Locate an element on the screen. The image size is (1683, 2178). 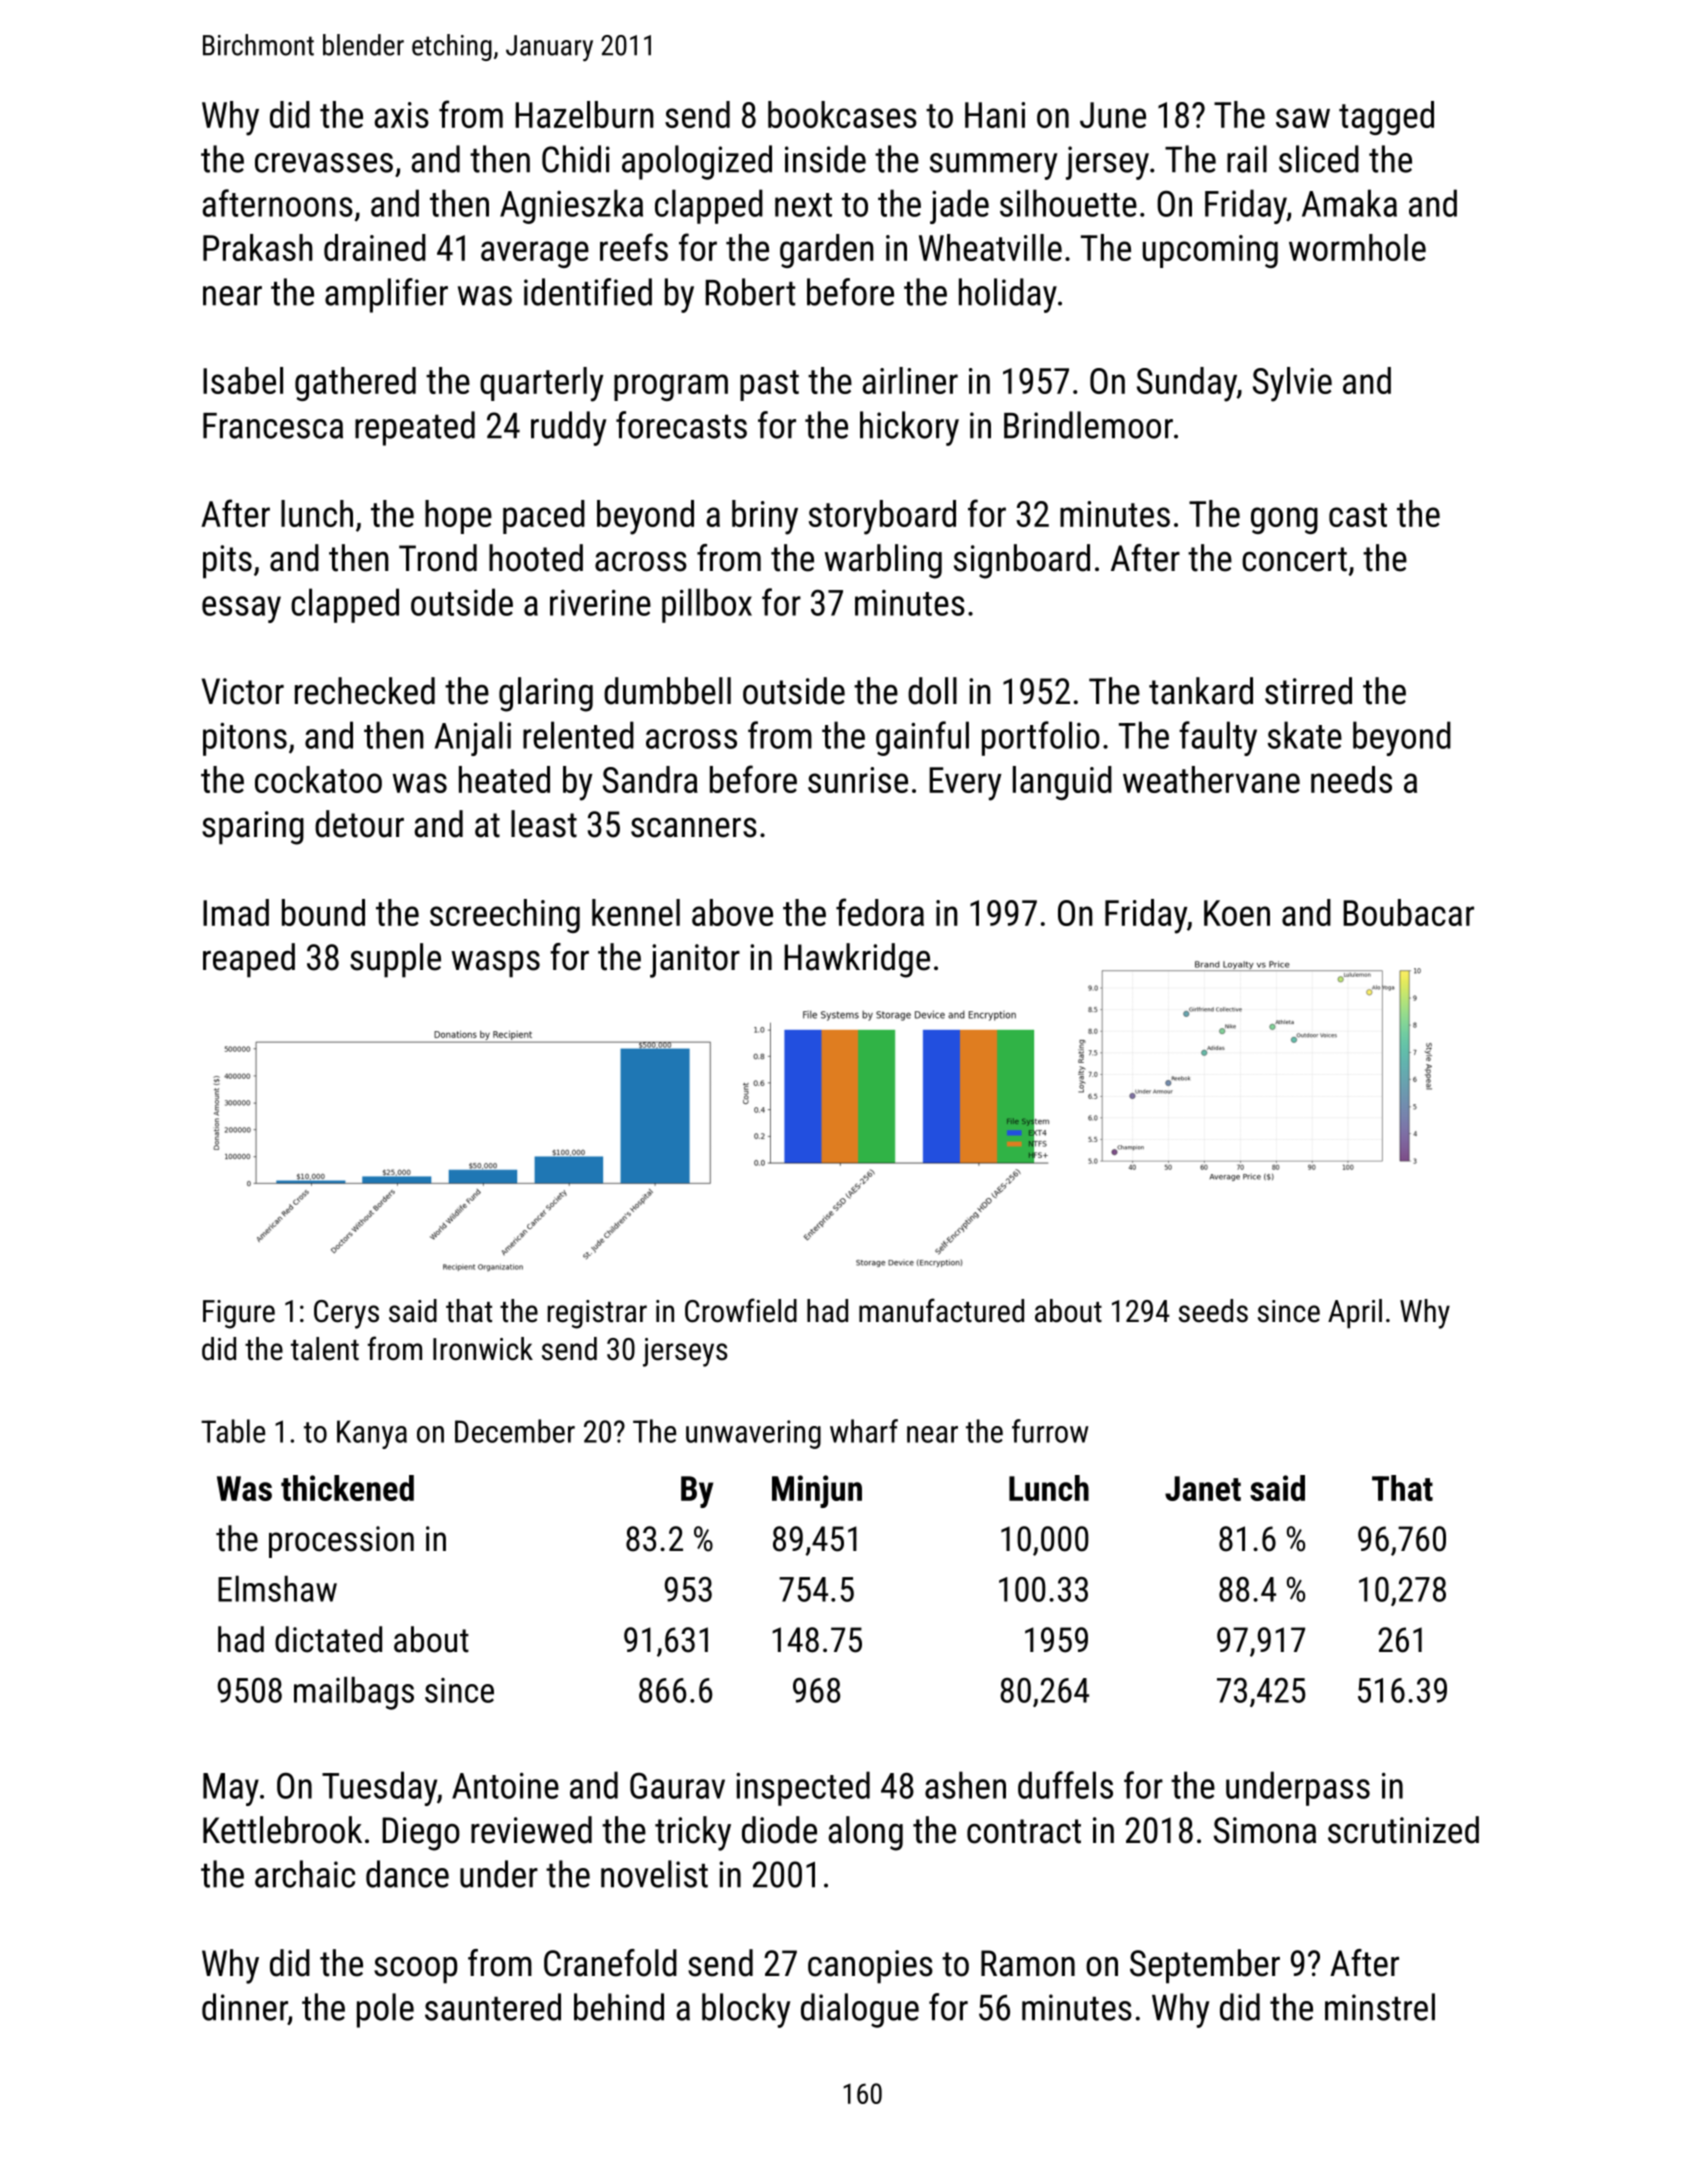
Anjali is located at coordinates (473, 738).
